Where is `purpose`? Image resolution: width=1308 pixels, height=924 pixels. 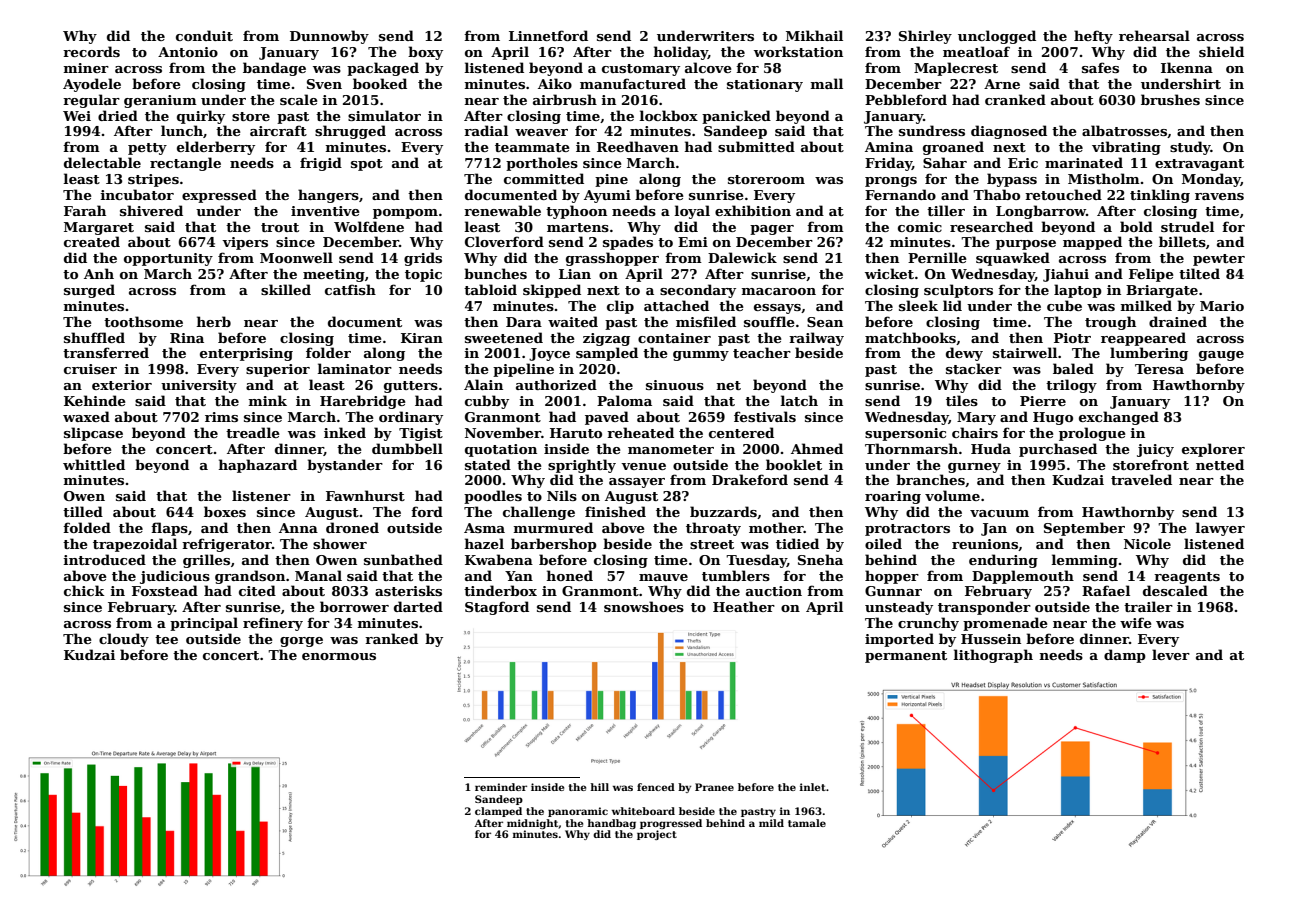
purpose is located at coordinates (1026, 245).
